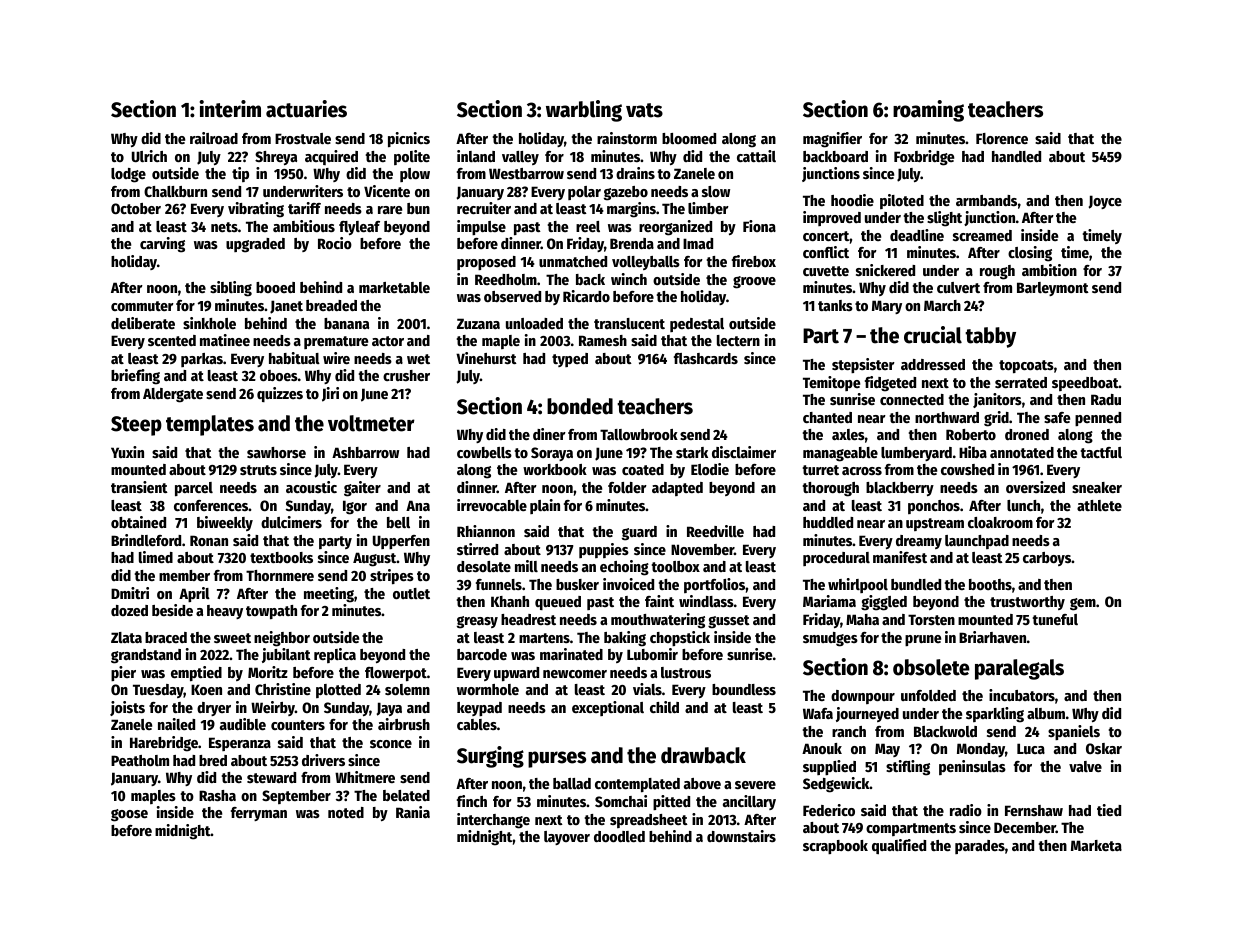 Image resolution: width=1233 pixels, height=952 pixels. I want to click on rainstorm, so click(627, 138).
